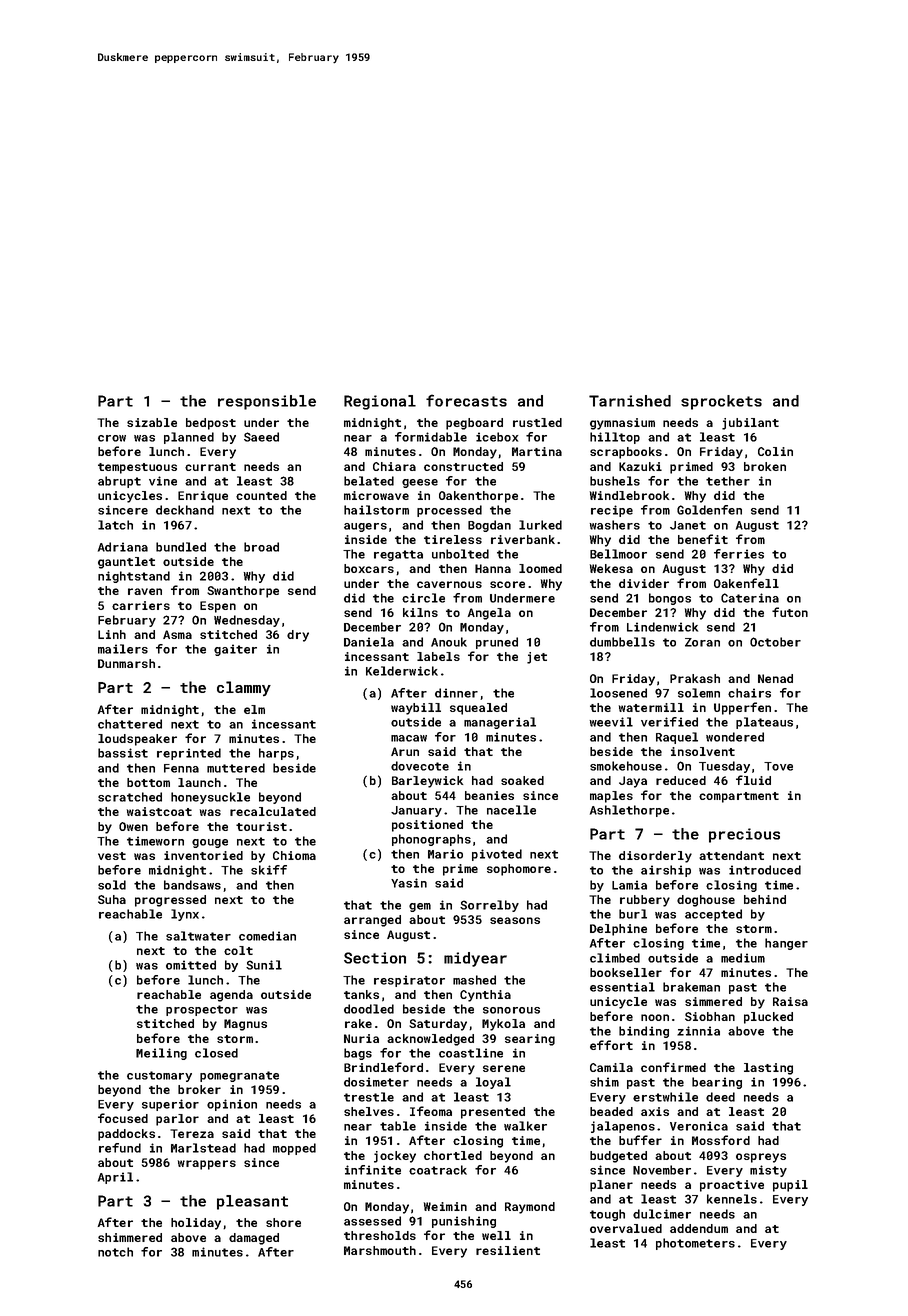  What do you see at coordinates (254, 1239) in the document?
I see `damaged` at bounding box center [254, 1239].
